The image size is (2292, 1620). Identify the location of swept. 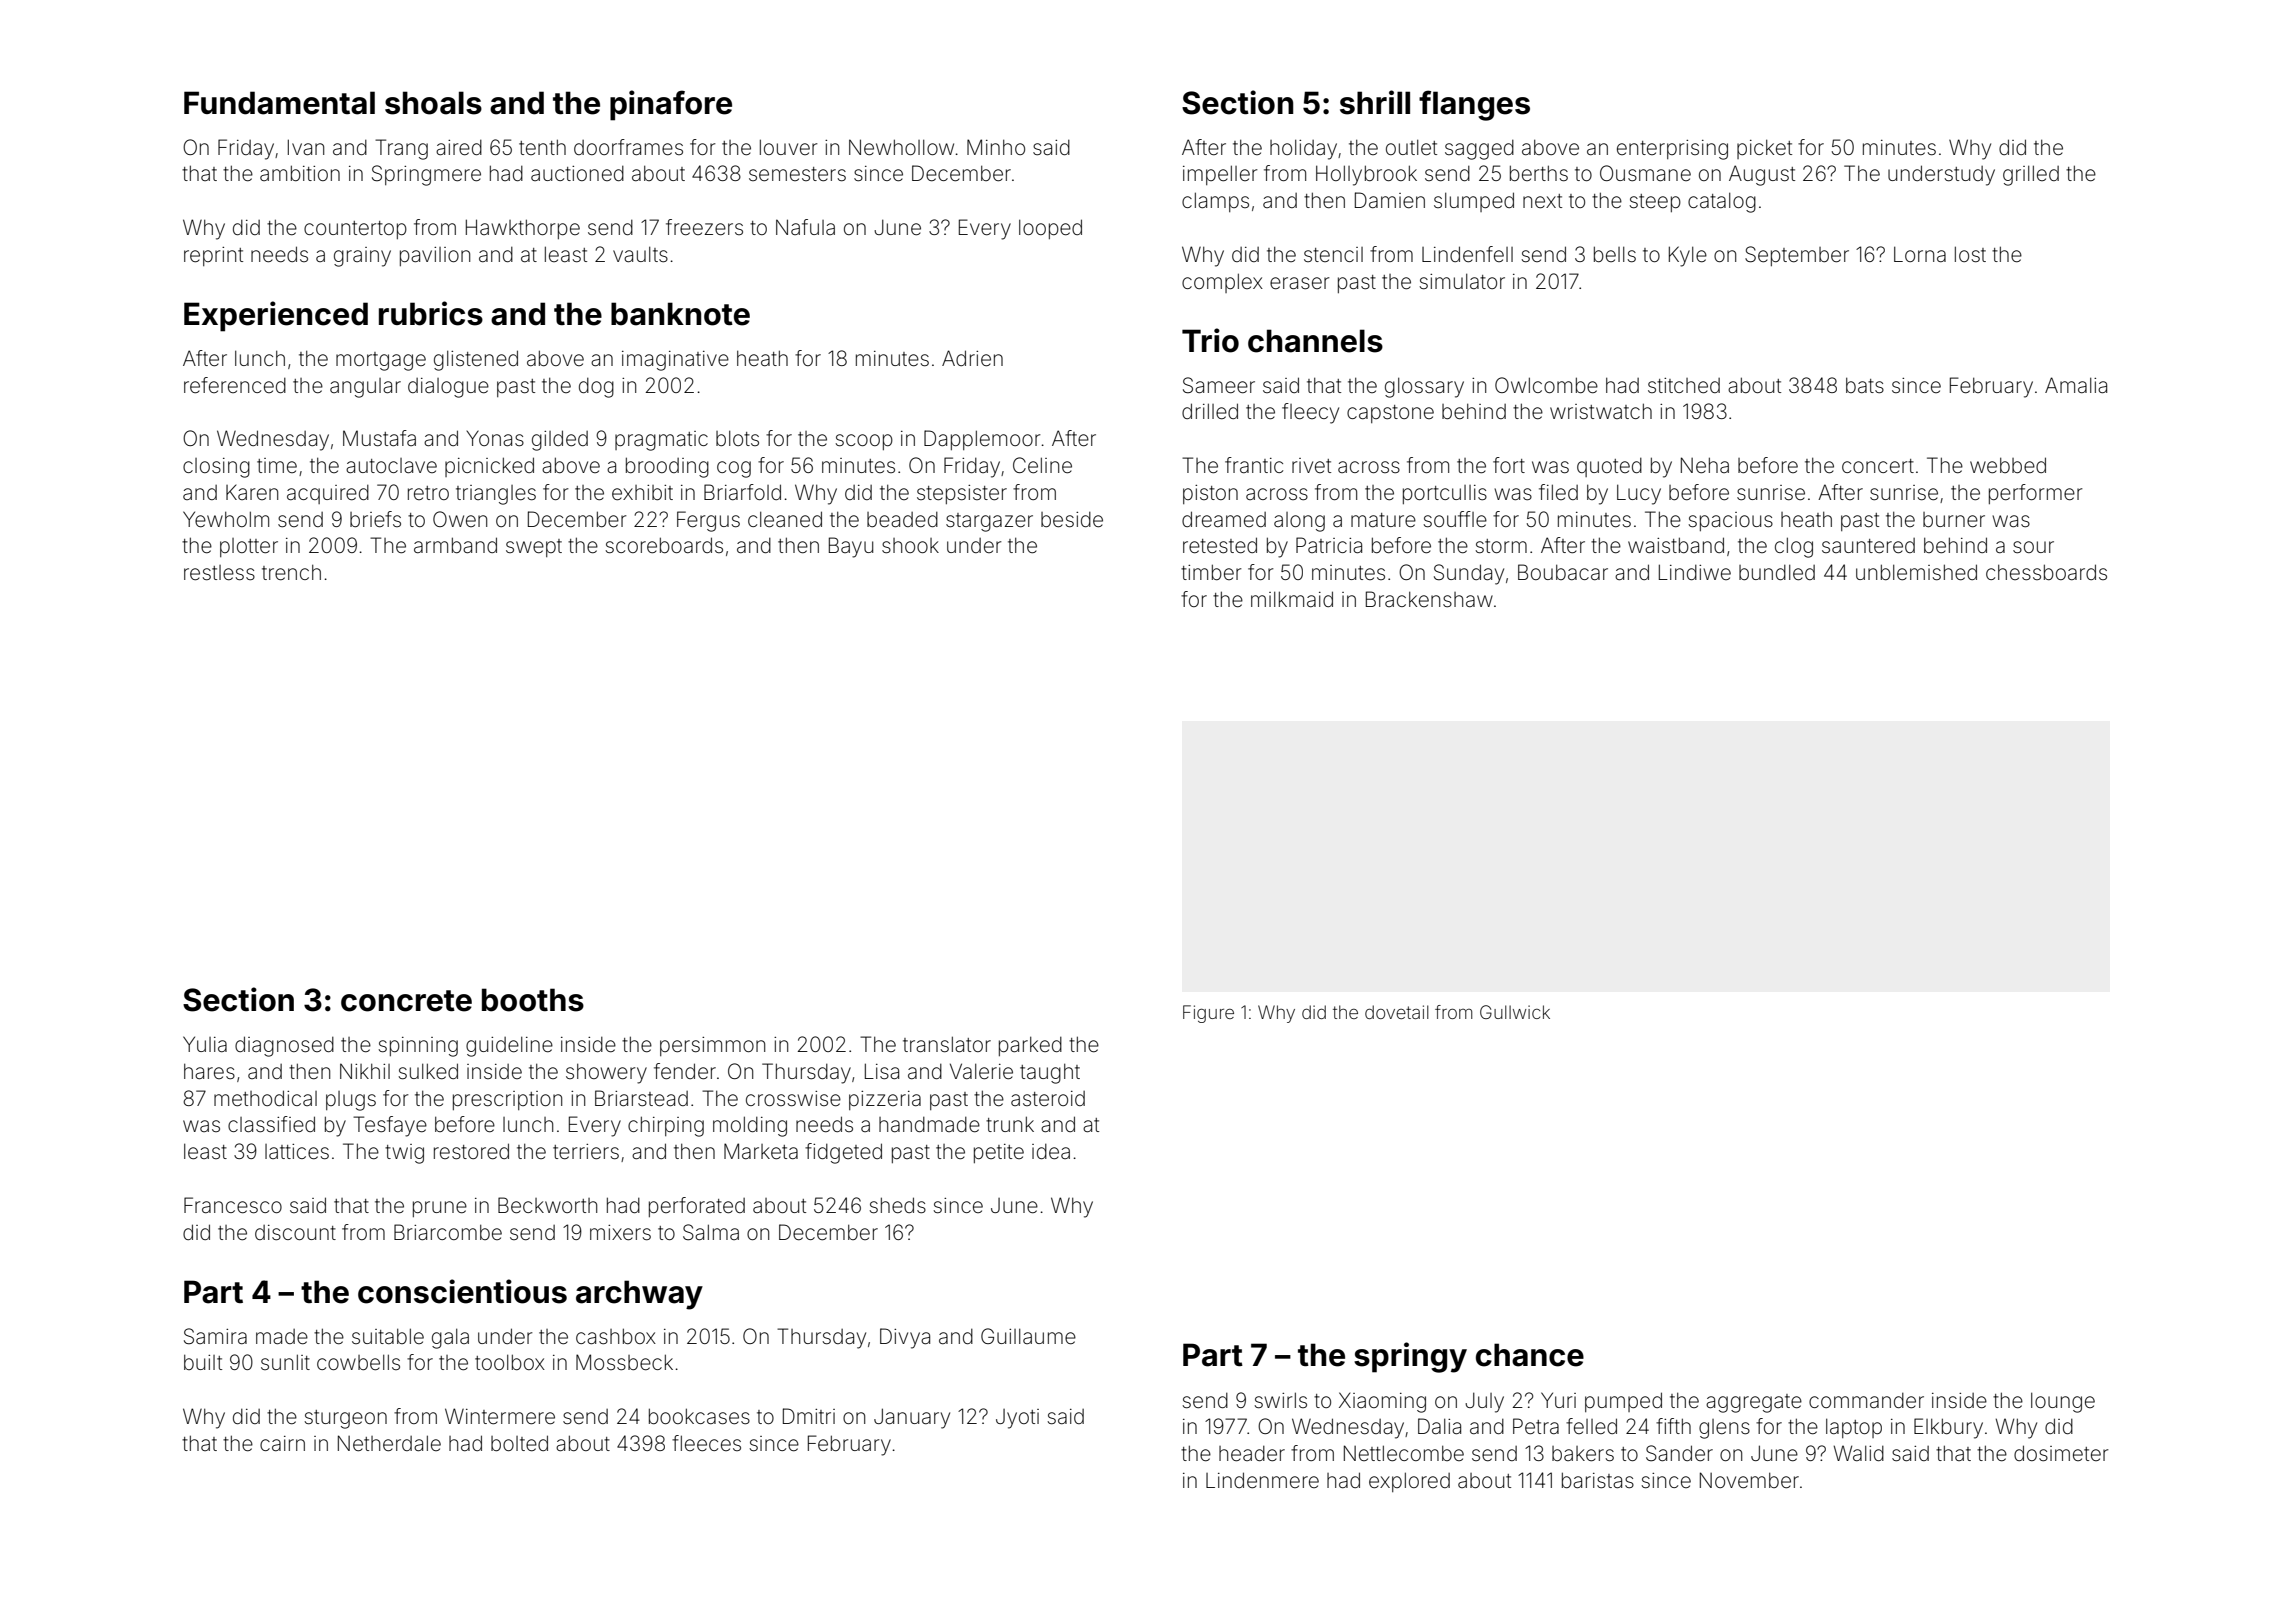
(534, 548).
